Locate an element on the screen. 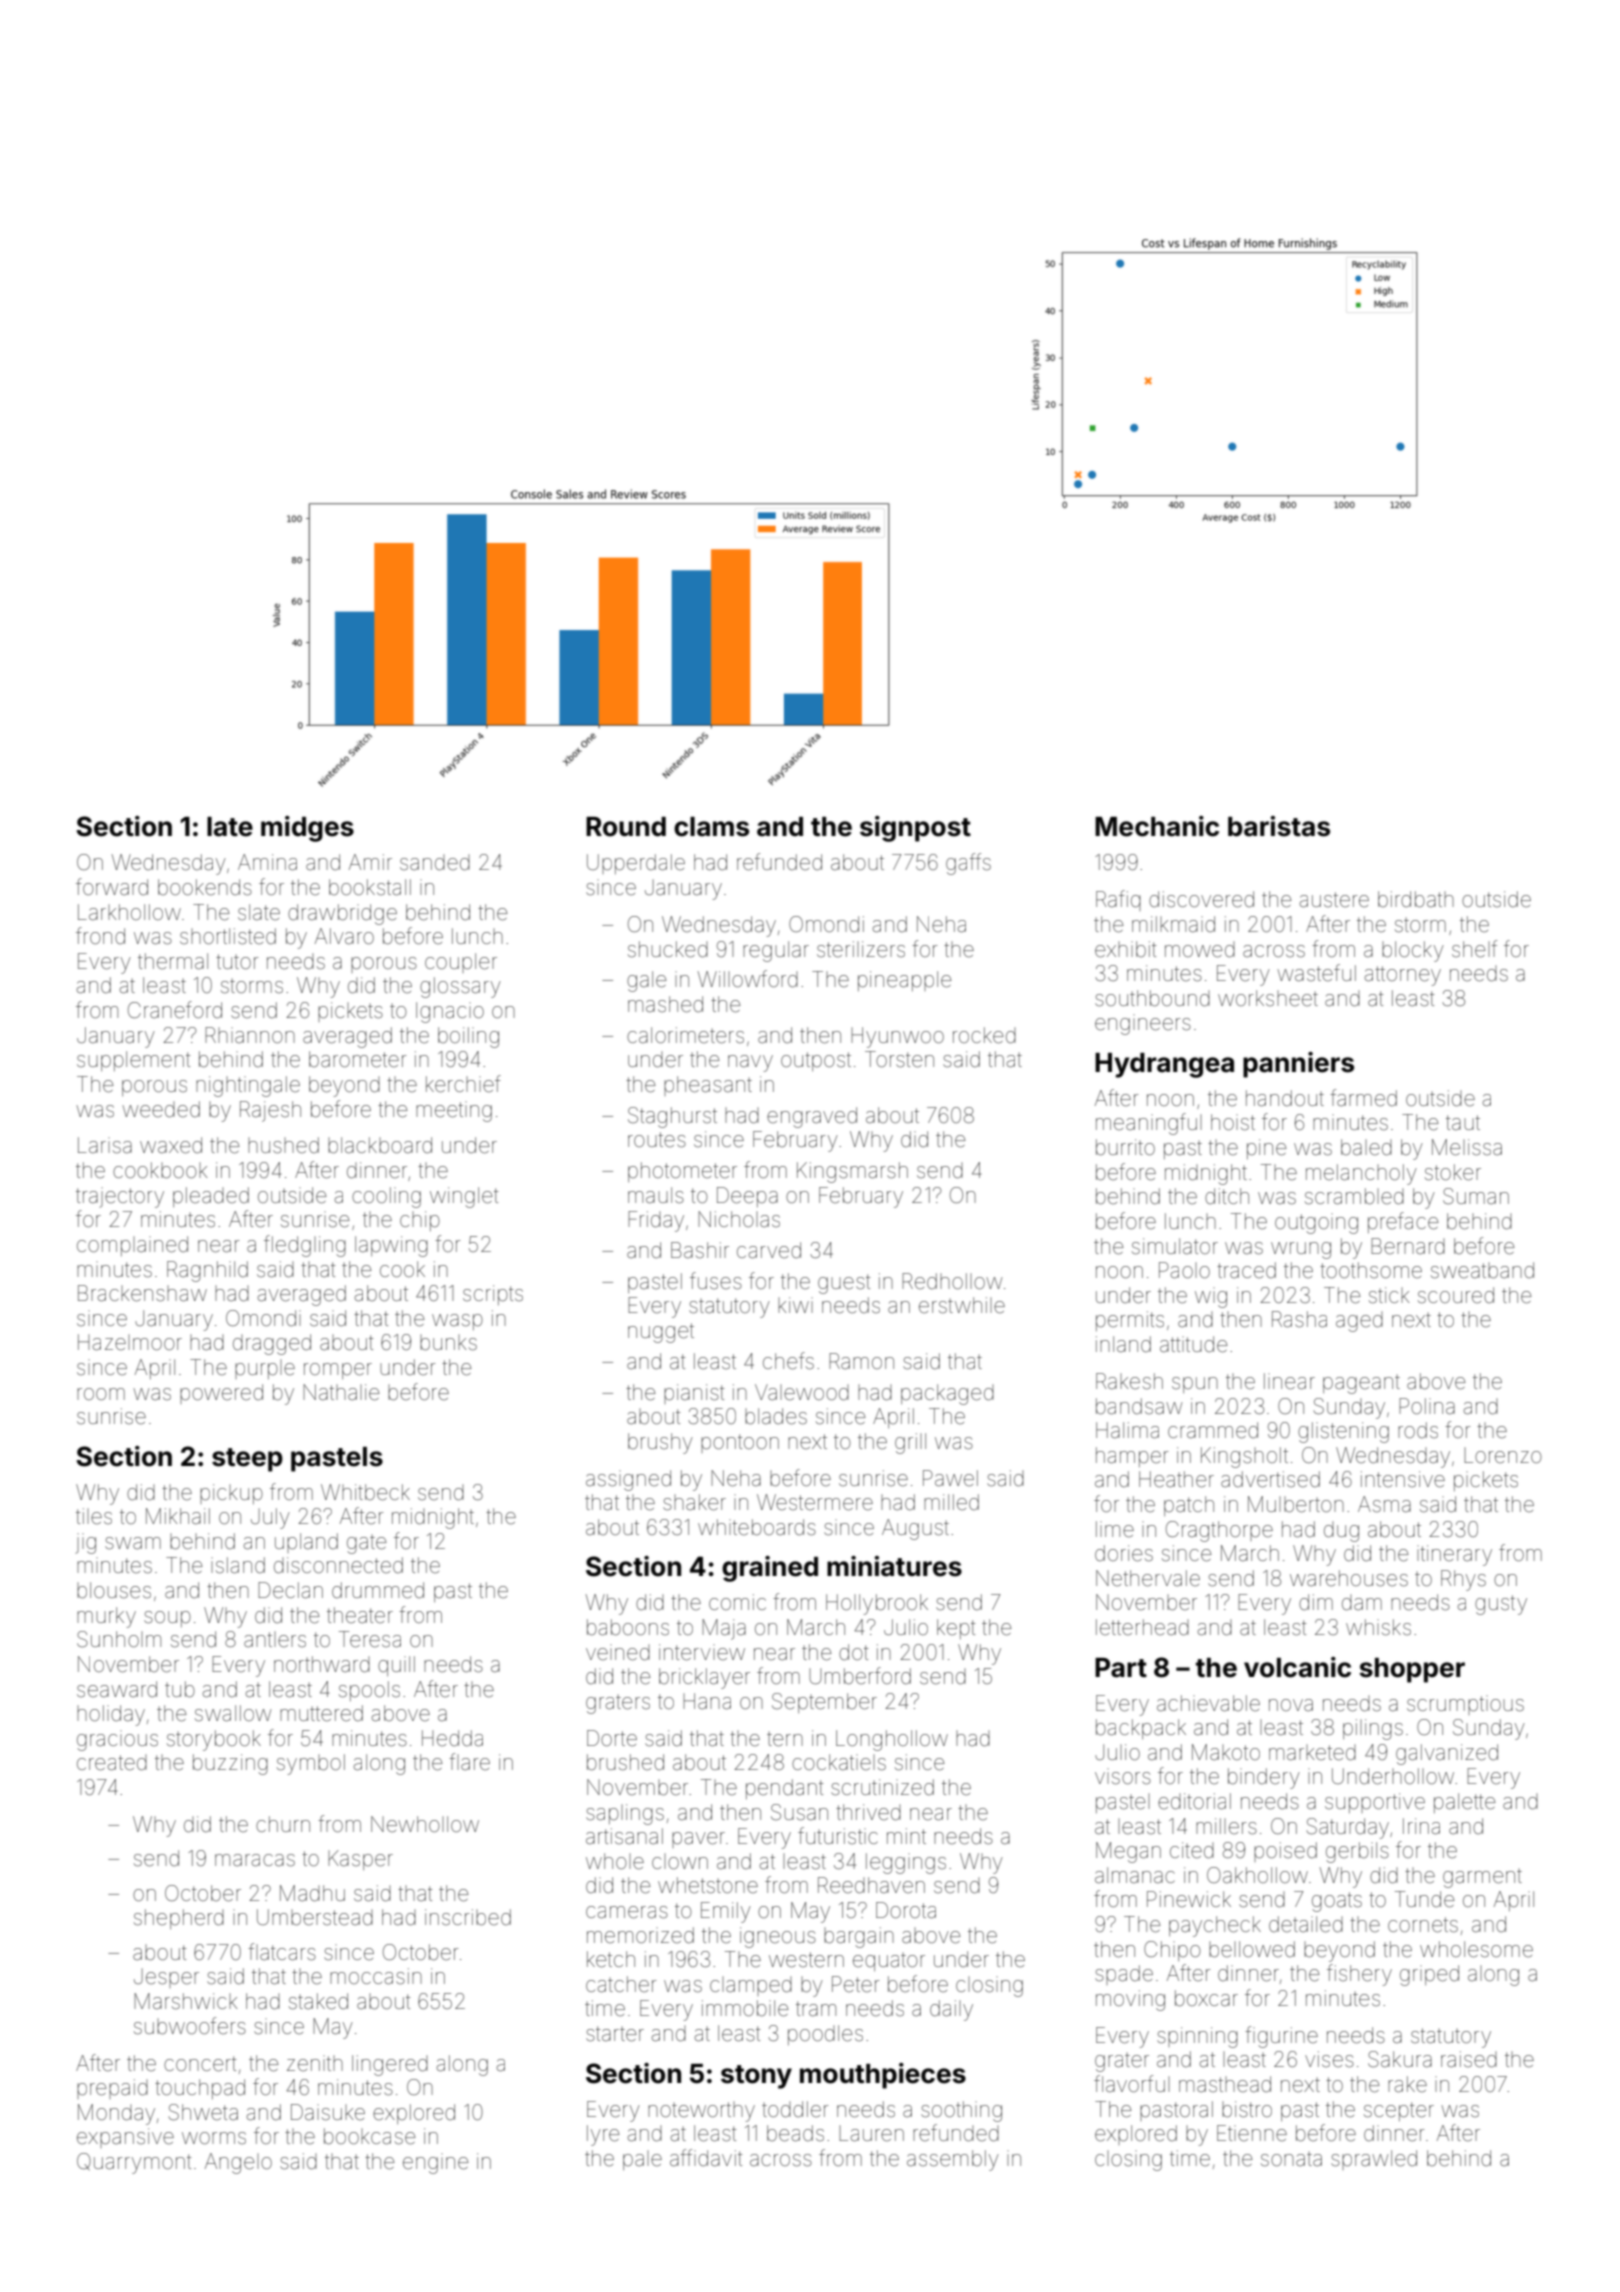 The image size is (1620, 2292). Ignacio is located at coordinates (450, 1012).
